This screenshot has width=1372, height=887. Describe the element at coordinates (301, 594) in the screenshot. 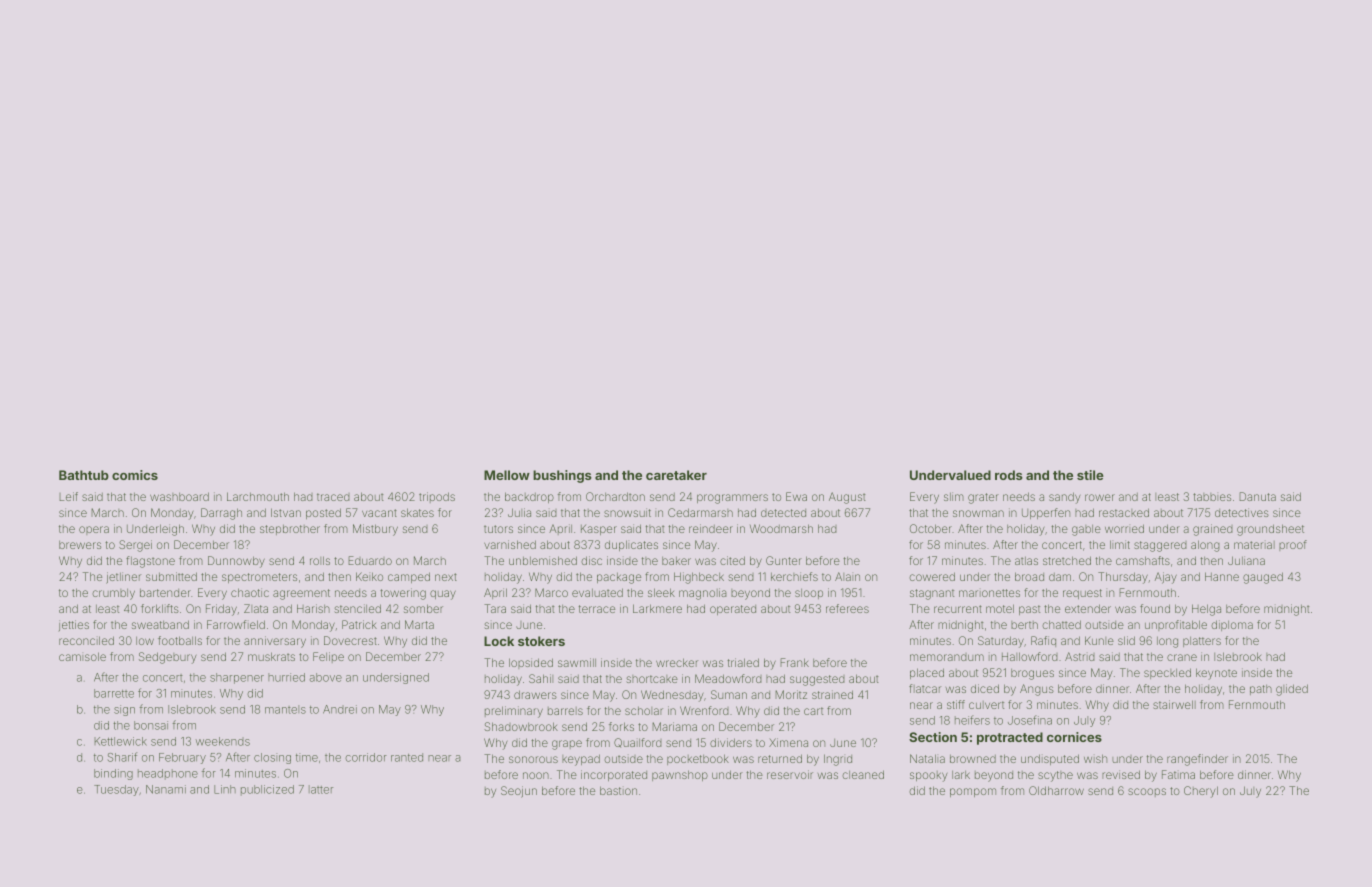

I see `agreement` at that location.
